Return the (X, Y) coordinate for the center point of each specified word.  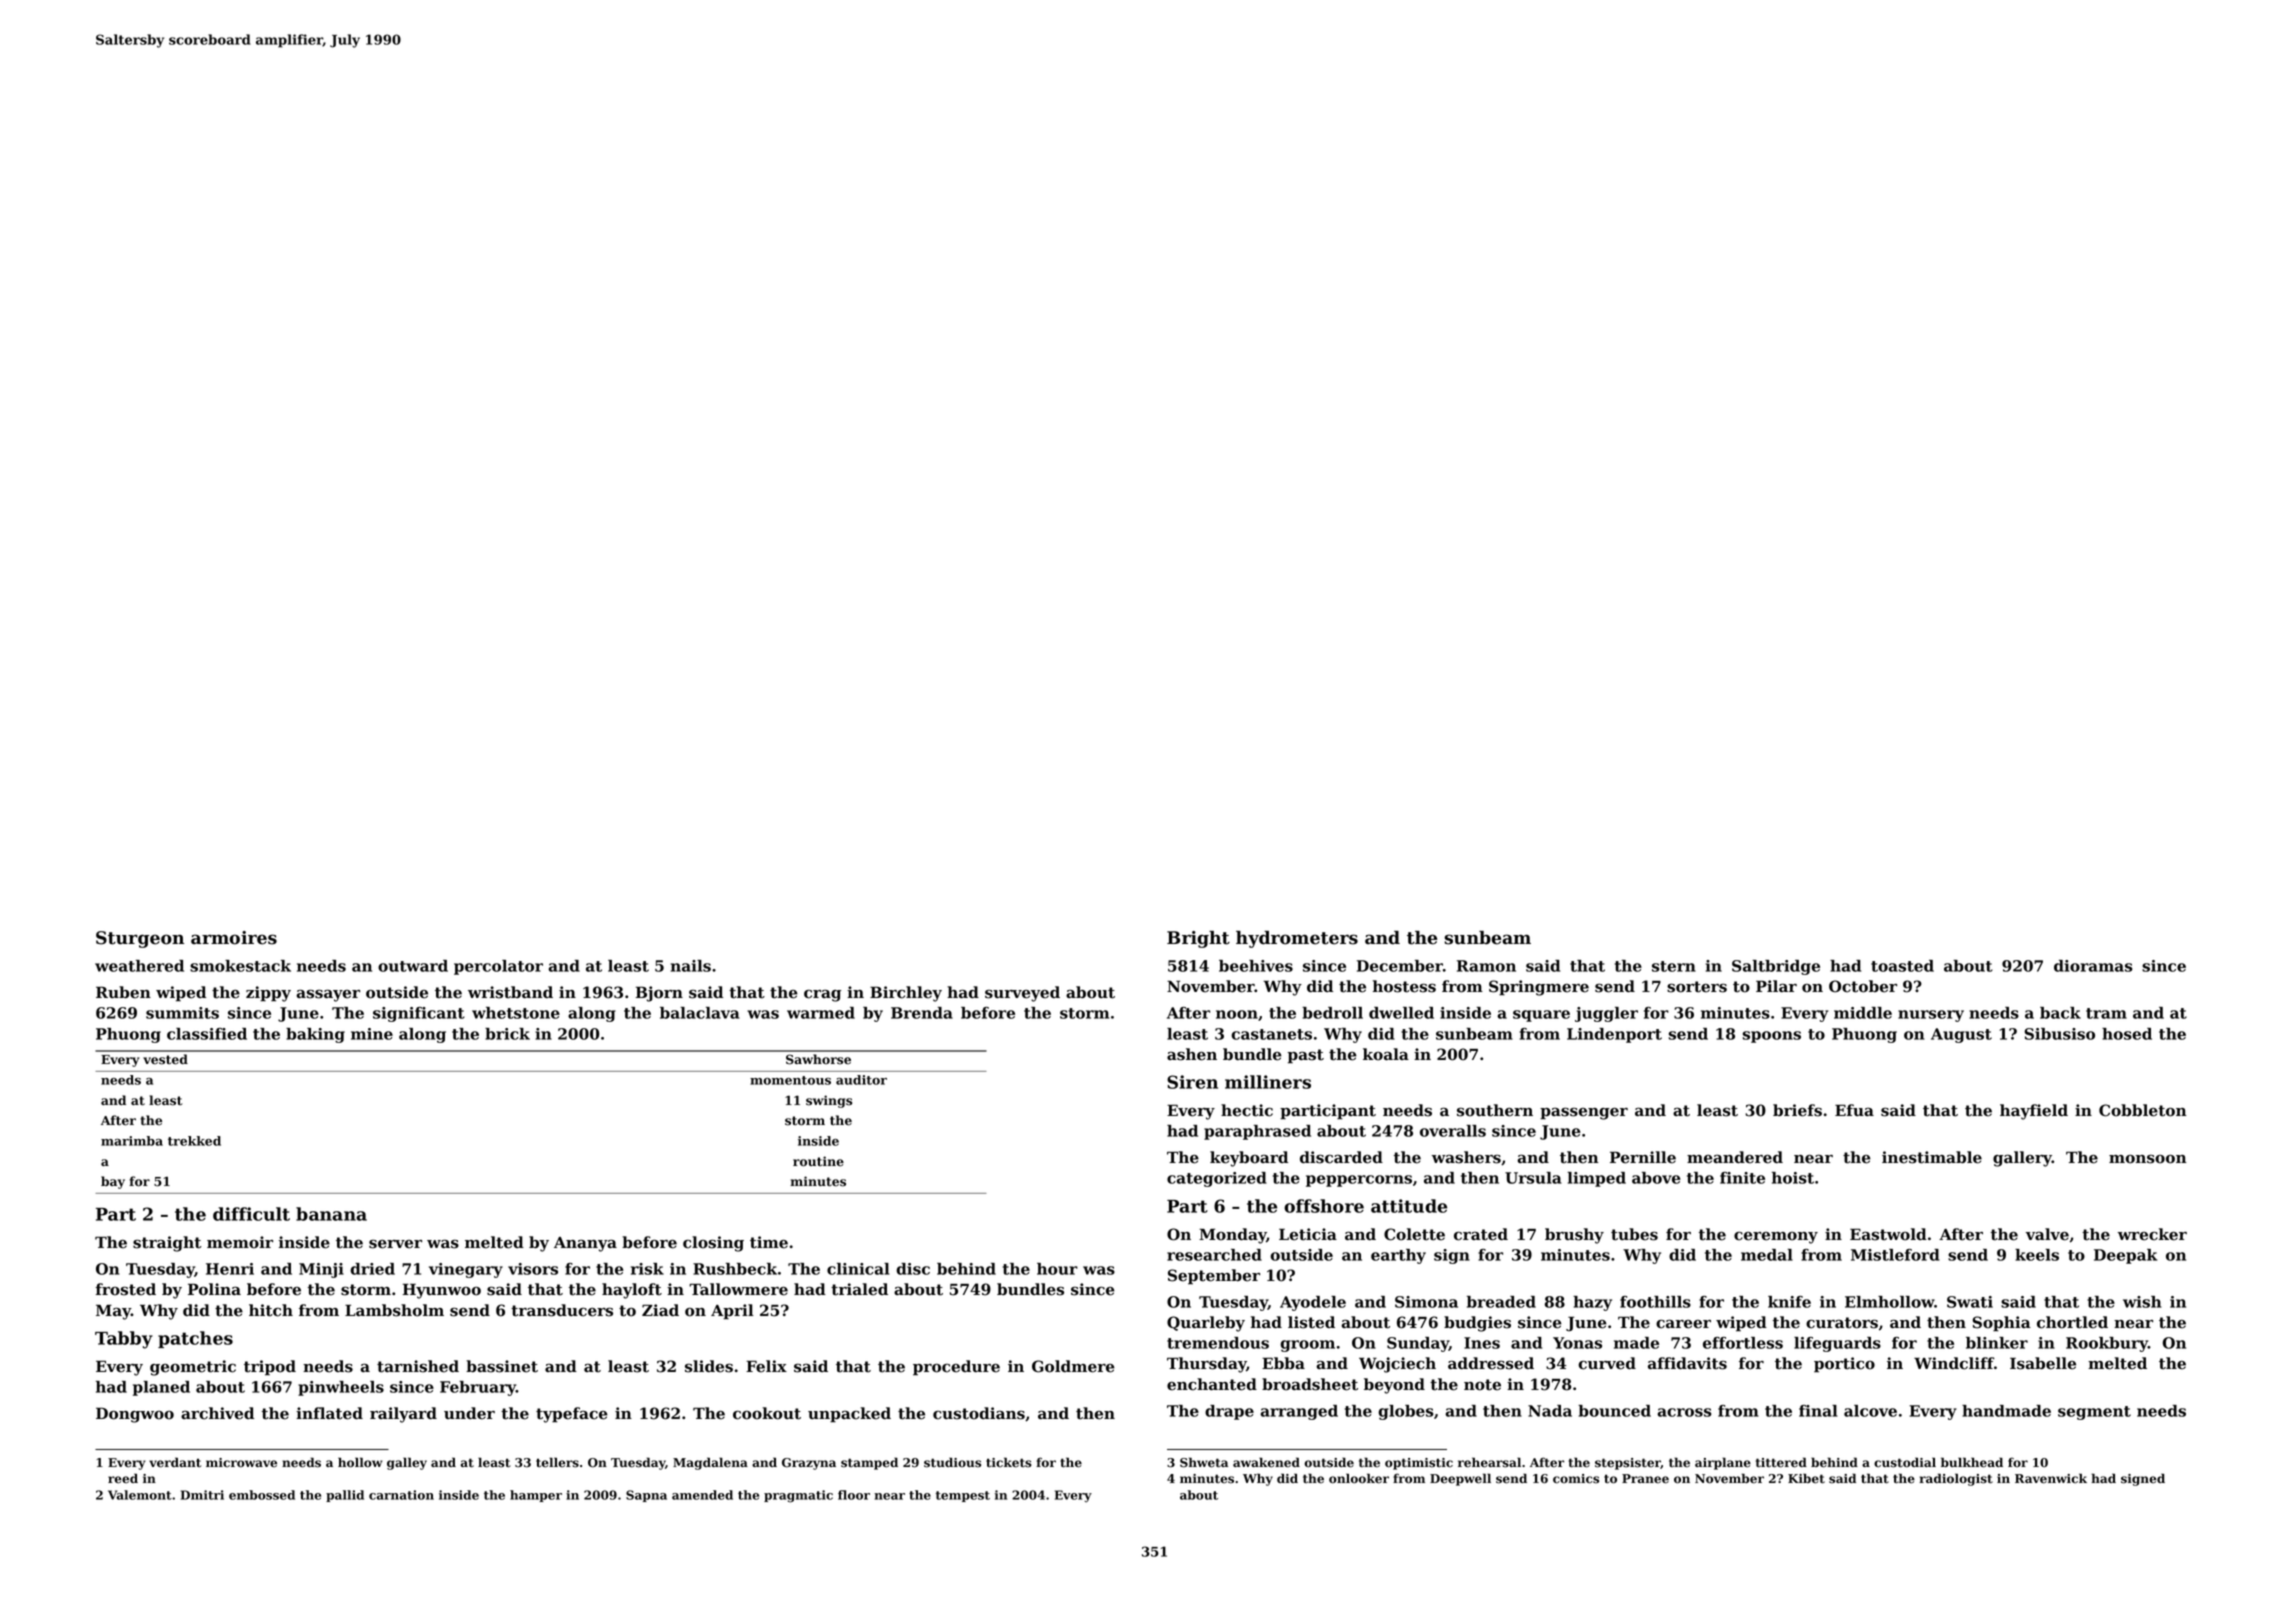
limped (1596, 1179)
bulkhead (1972, 1462)
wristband (510, 992)
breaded (1501, 1302)
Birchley (906, 994)
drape (1229, 1412)
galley (407, 1463)
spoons (1772, 1037)
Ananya (585, 1244)
